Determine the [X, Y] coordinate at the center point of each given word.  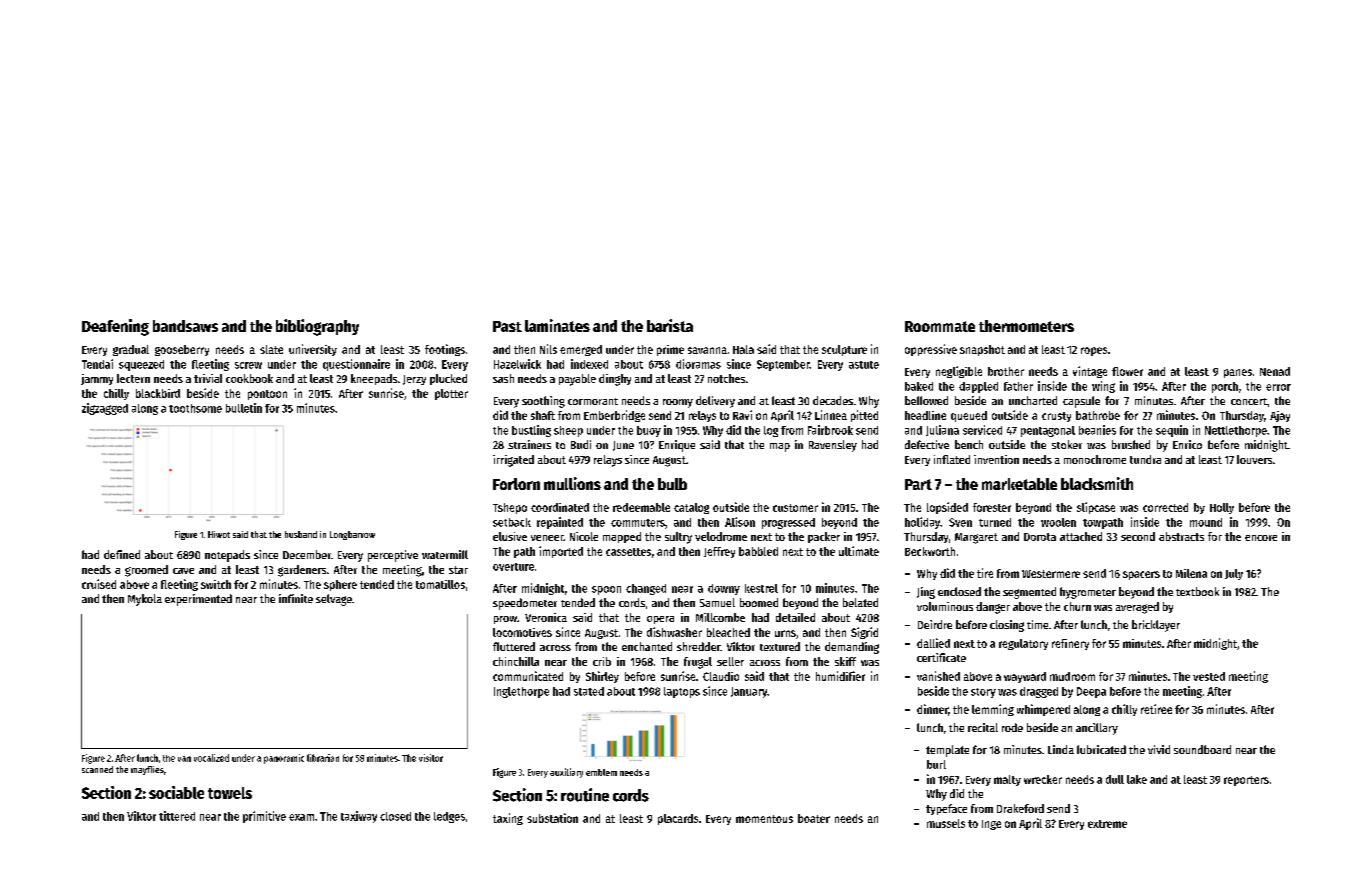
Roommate [940, 326]
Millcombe [720, 617]
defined [122, 554]
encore [1261, 538]
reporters [1246, 781]
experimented [198, 600]
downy [724, 589]
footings [445, 350]
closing [1007, 626]
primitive [264, 817]
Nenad [1275, 371]
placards [678, 819]
